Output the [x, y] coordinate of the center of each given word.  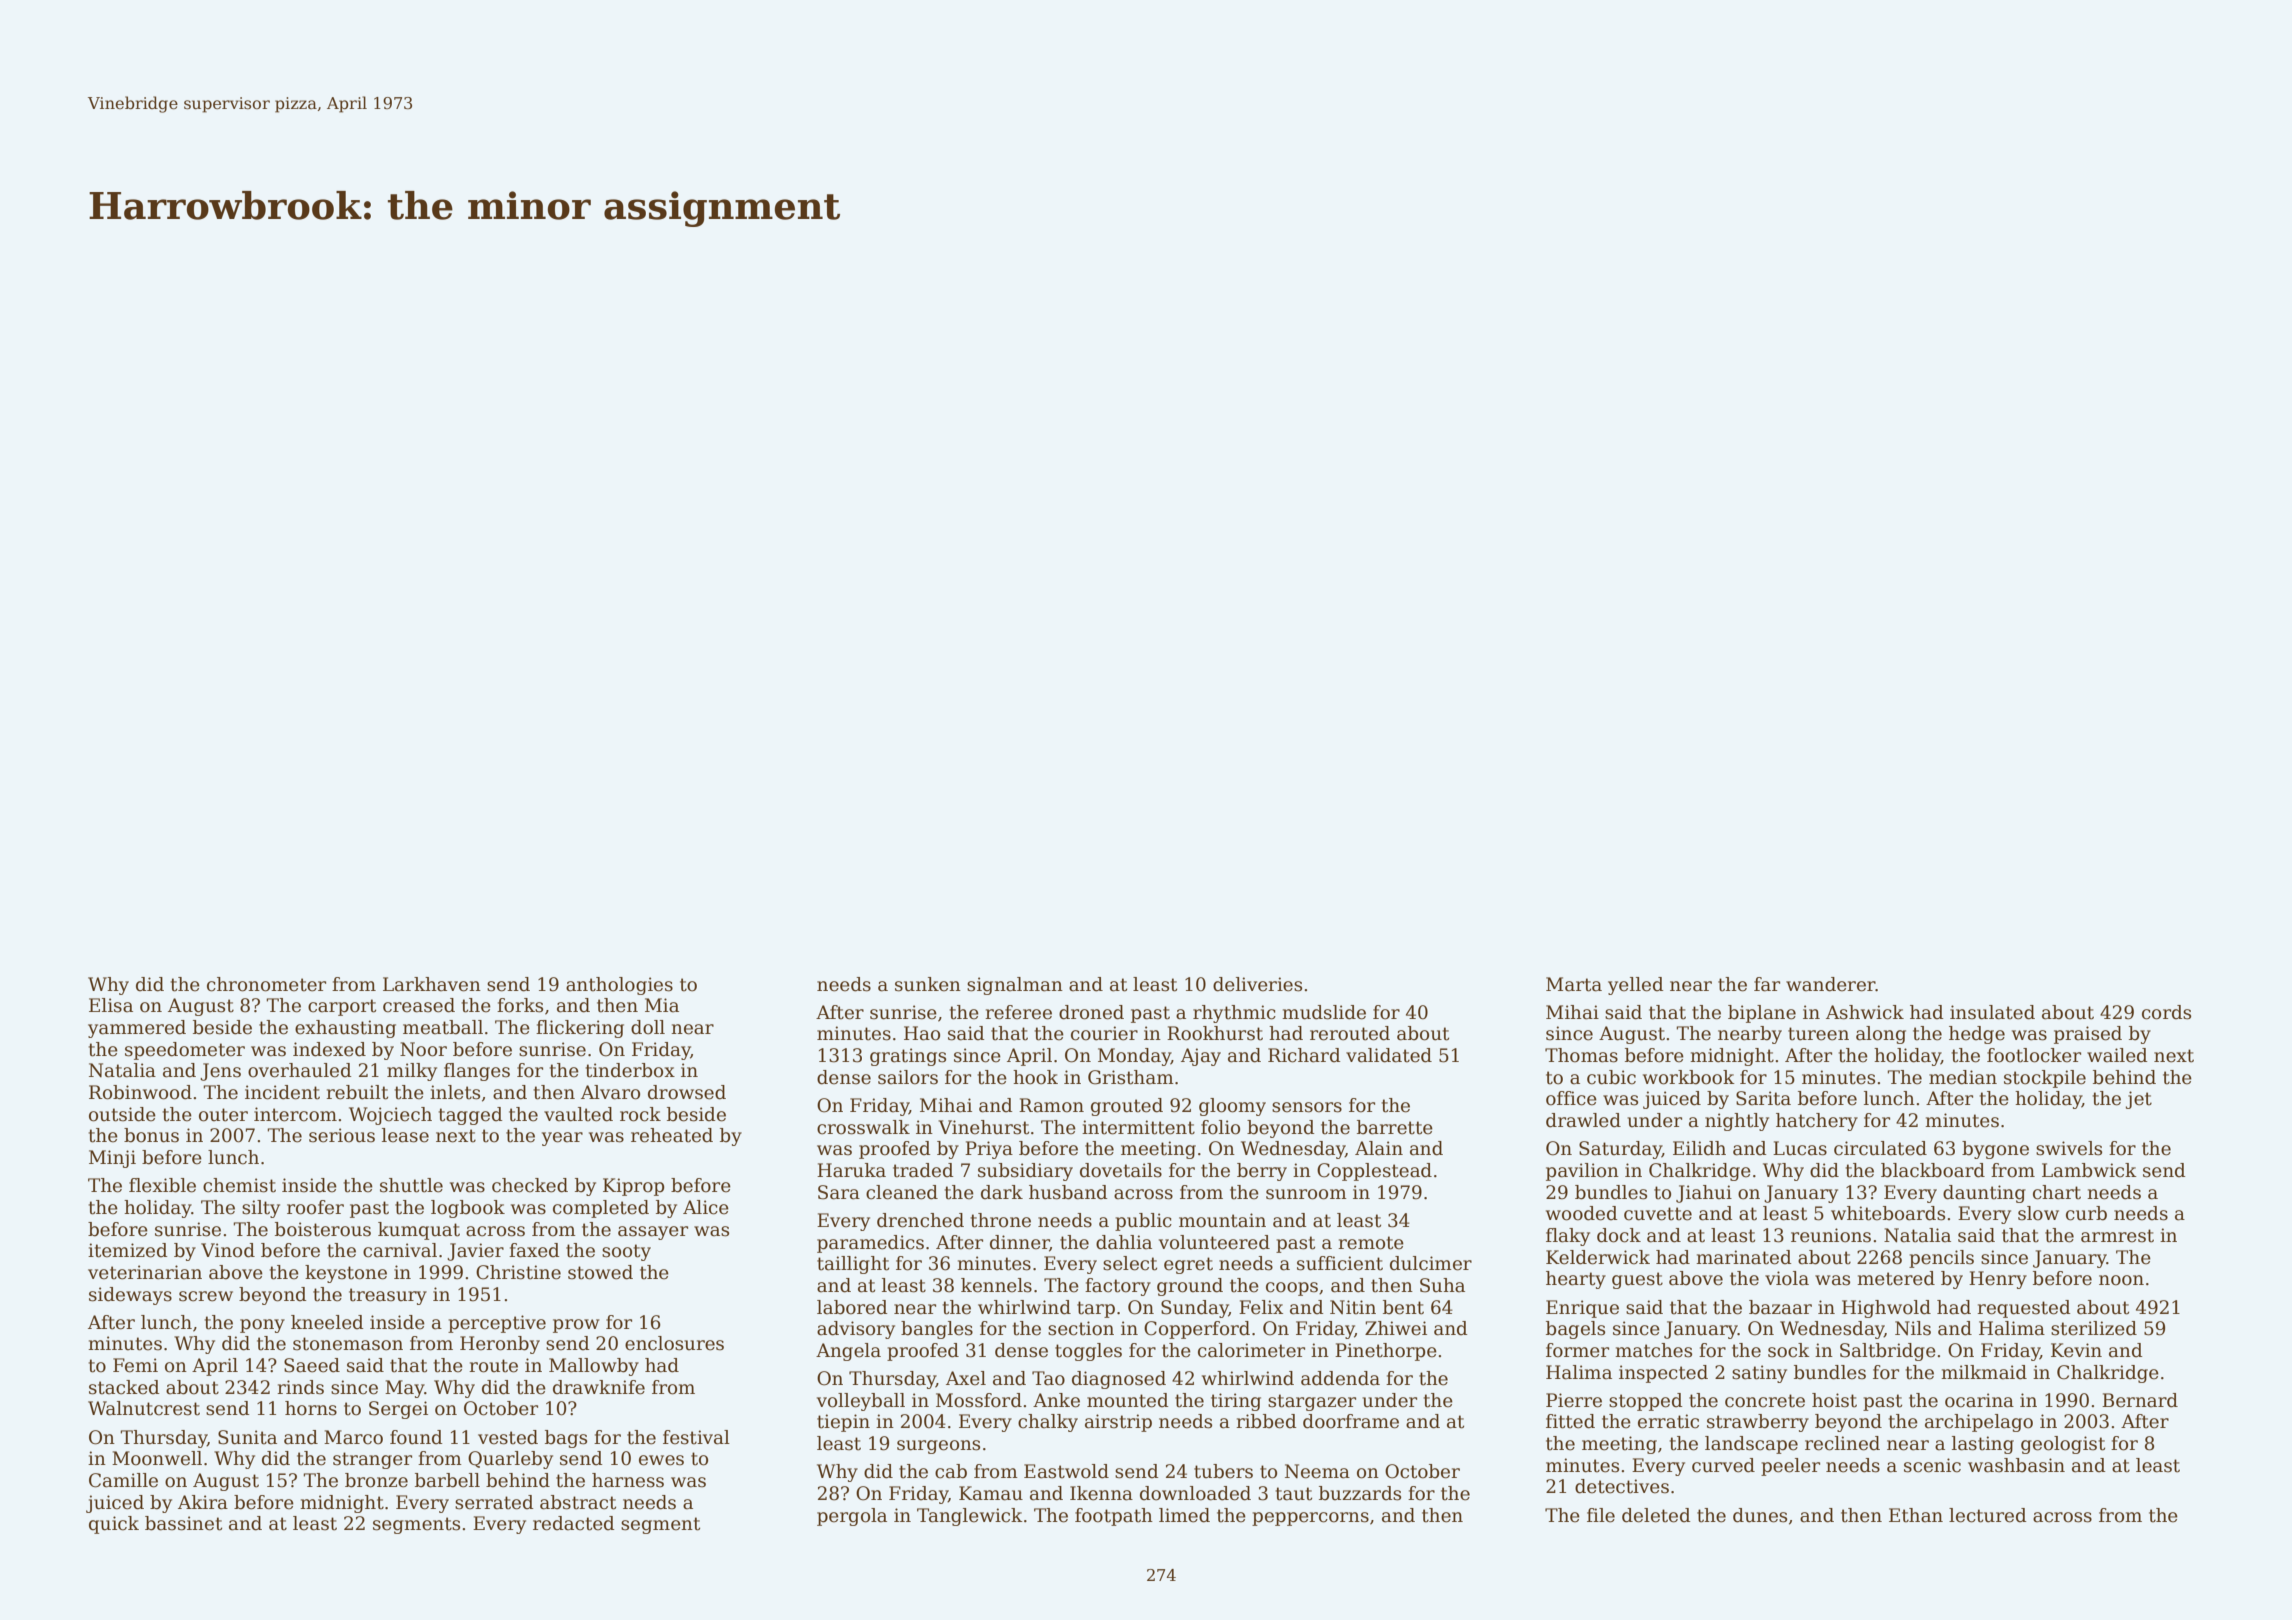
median [1963, 1077]
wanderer [1831, 984]
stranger [372, 1460]
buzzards [1360, 1493]
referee [1018, 1012]
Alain [1379, 1148]
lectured [1988, 1515]
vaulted [578, 1114]
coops [1292, 1289]
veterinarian [145, 1272]
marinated [1744, 1257]
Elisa [111, 1005]
